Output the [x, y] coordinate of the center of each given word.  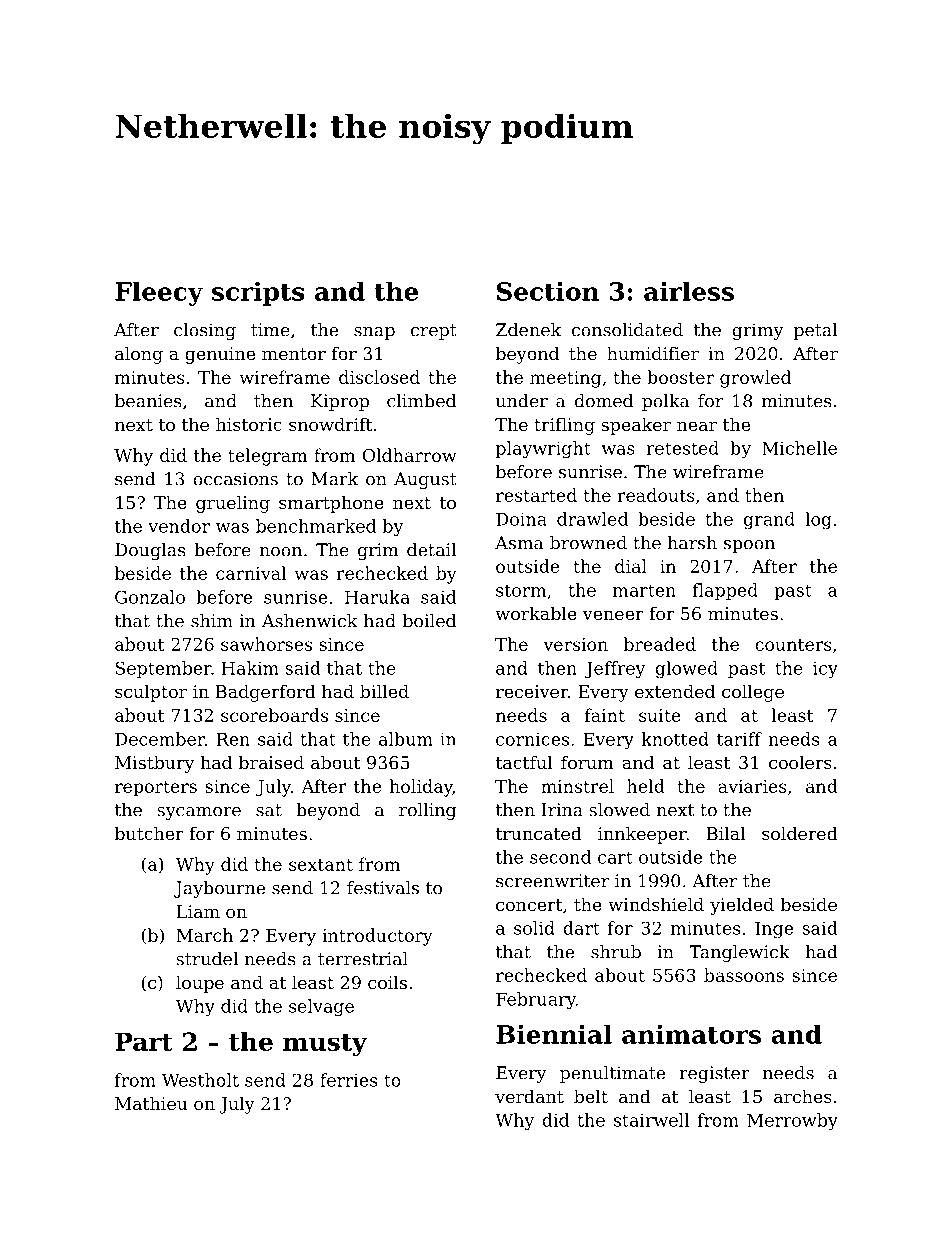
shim [212, 621]
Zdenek [528, 330]
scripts [258, 294]
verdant [529, 1096]
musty [325, 1045]
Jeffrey [615, 669]
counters [793, 645]
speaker [636, 426]
